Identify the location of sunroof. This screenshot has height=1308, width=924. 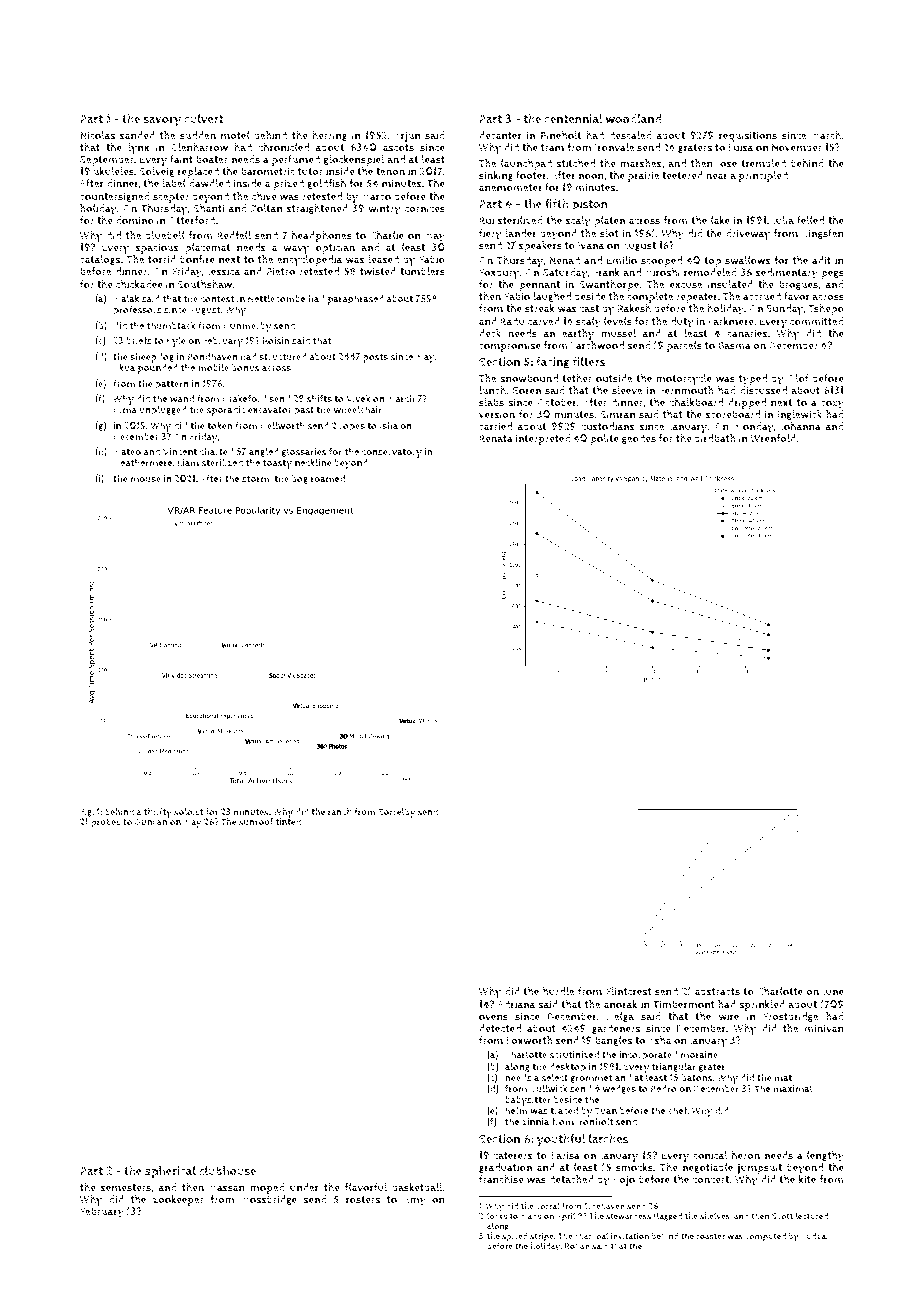
(256, 822).
